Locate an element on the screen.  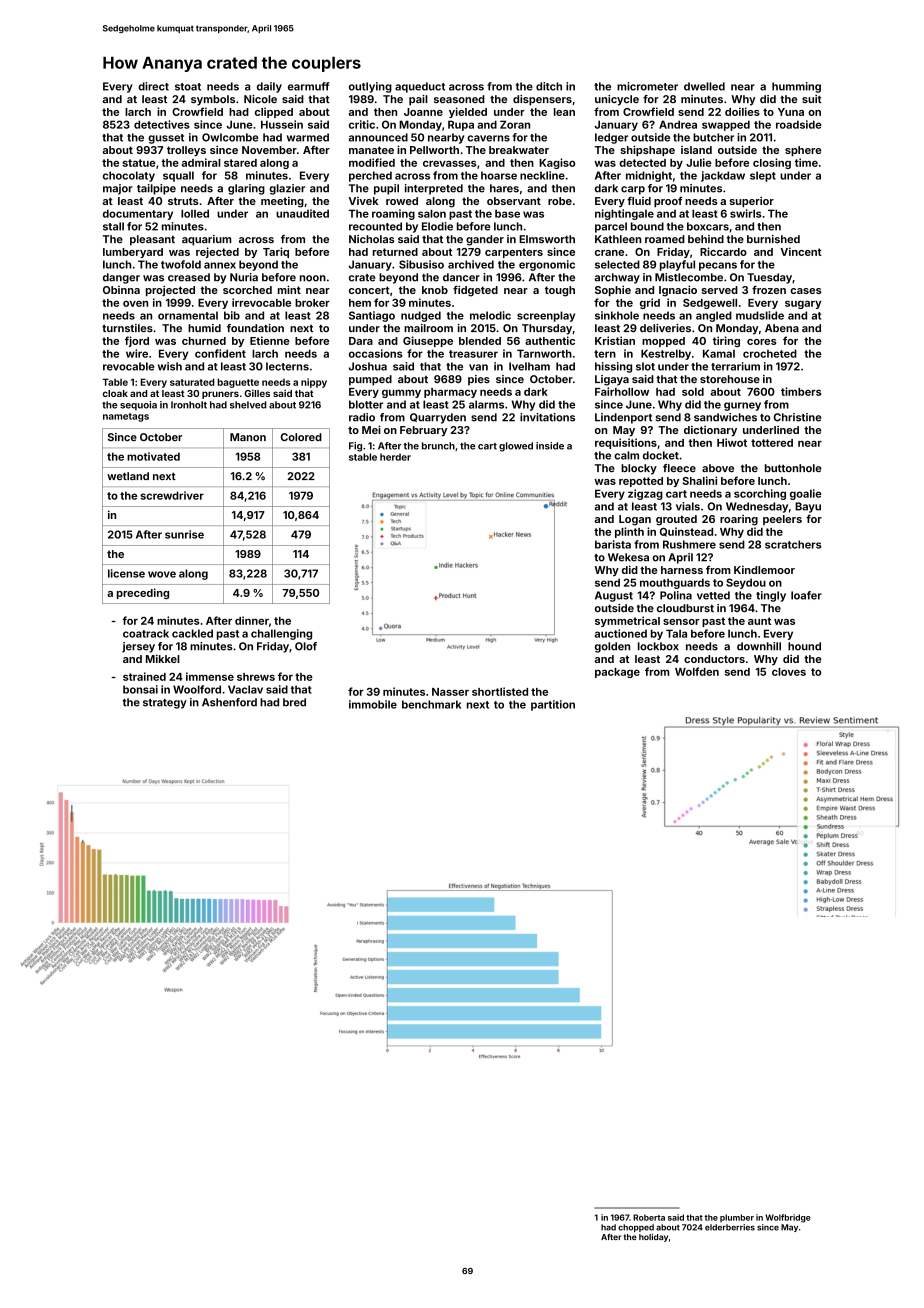
sold is located at coordinates (693, 392).
